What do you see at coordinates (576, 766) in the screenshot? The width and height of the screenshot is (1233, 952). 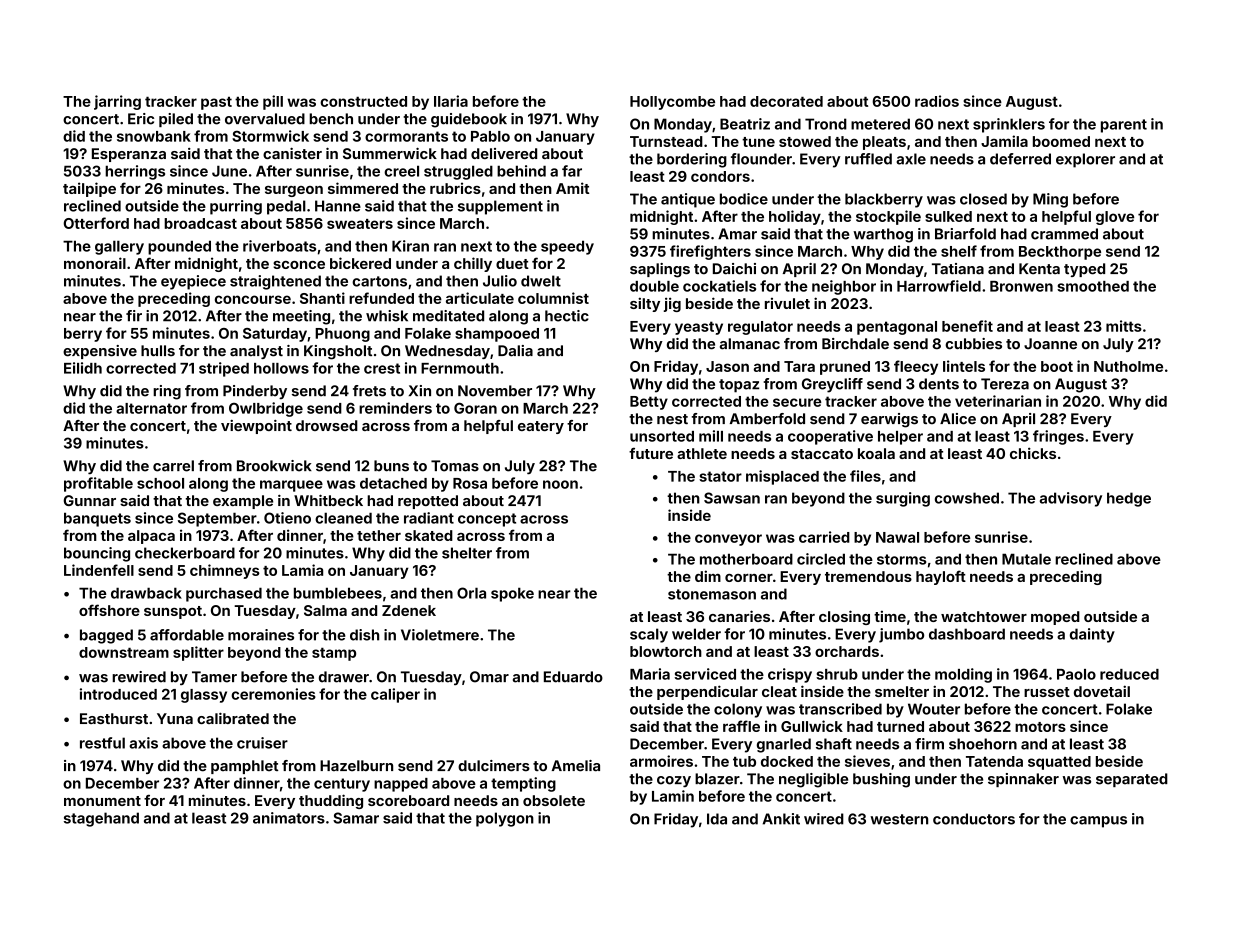 I see `Amelia` at bounding box center [576, 766].
